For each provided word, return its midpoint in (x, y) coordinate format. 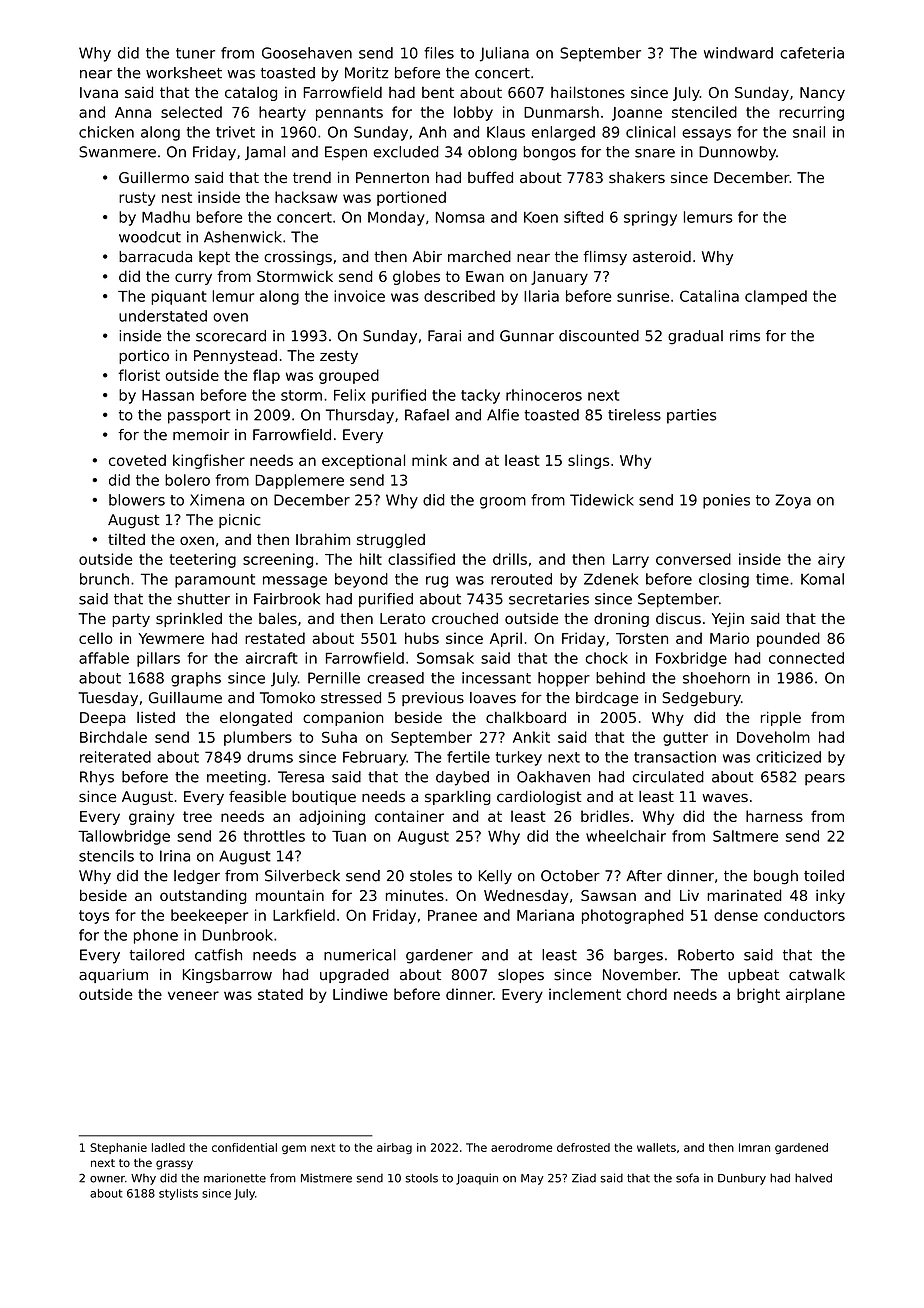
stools (422, 1178)
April (506, 639)
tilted (126, 539)
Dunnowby (737, 153)
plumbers (258, 738)
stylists (178, 1194)
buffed (490, 177)
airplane (815, 995)
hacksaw (306, 197)
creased (395, 678)
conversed (693, 559)
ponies (726, 501)
